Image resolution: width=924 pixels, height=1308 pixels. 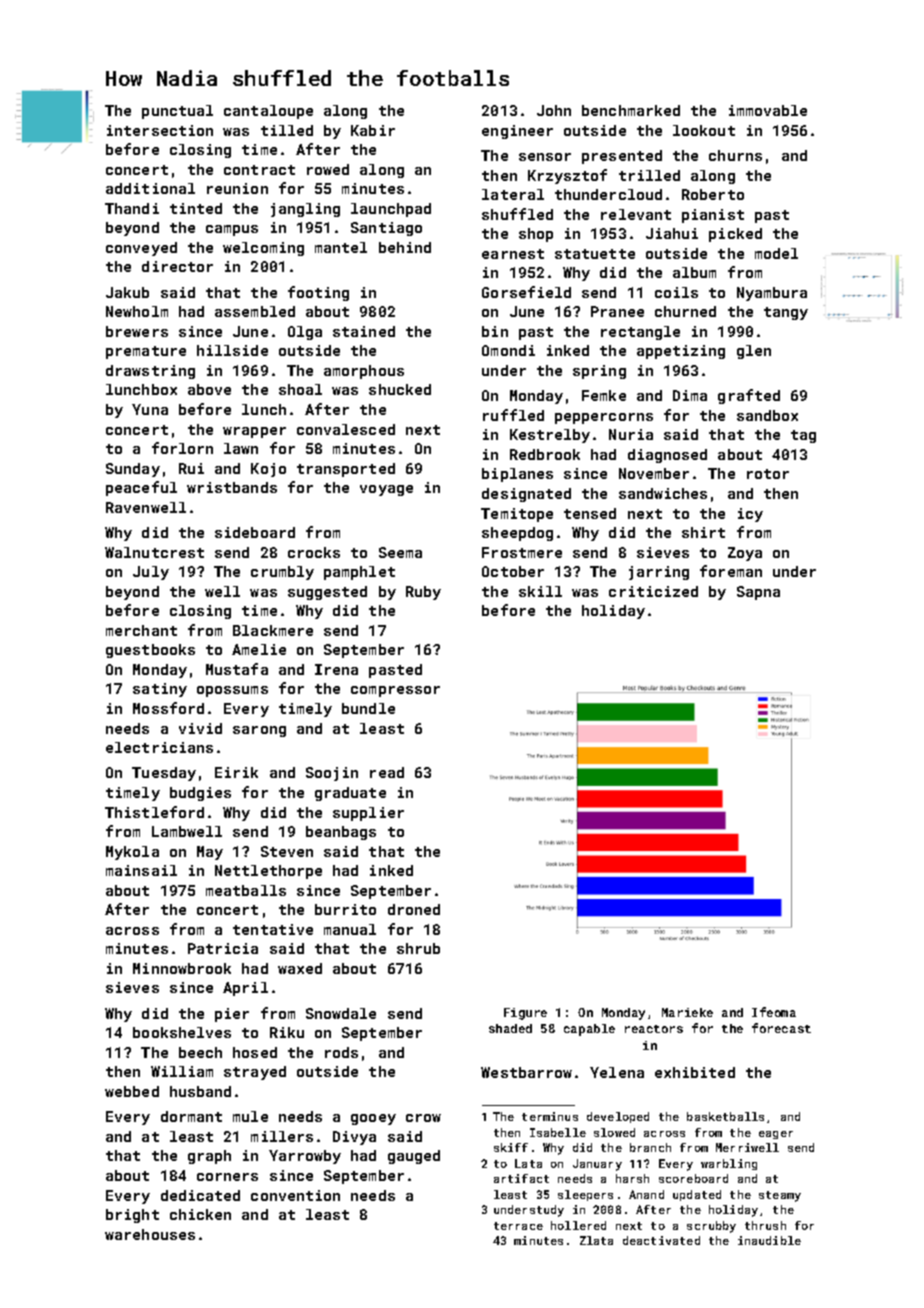 What do you see at coordinates (667, 456) in the screenshot?
I see `diagnosed` at bounding box center [667, 456].
